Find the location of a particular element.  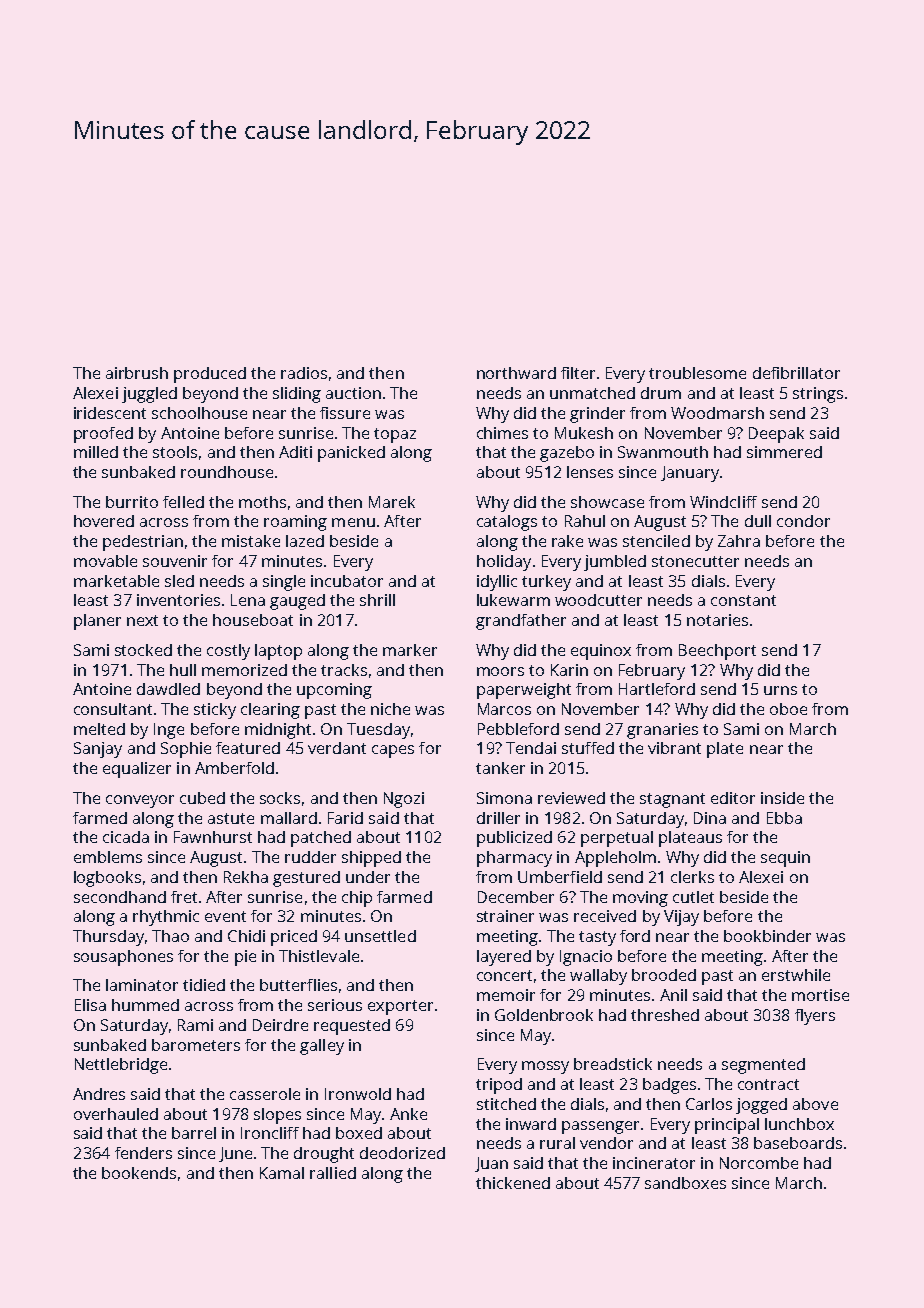

sliding is located at coordinates (297, 395).
